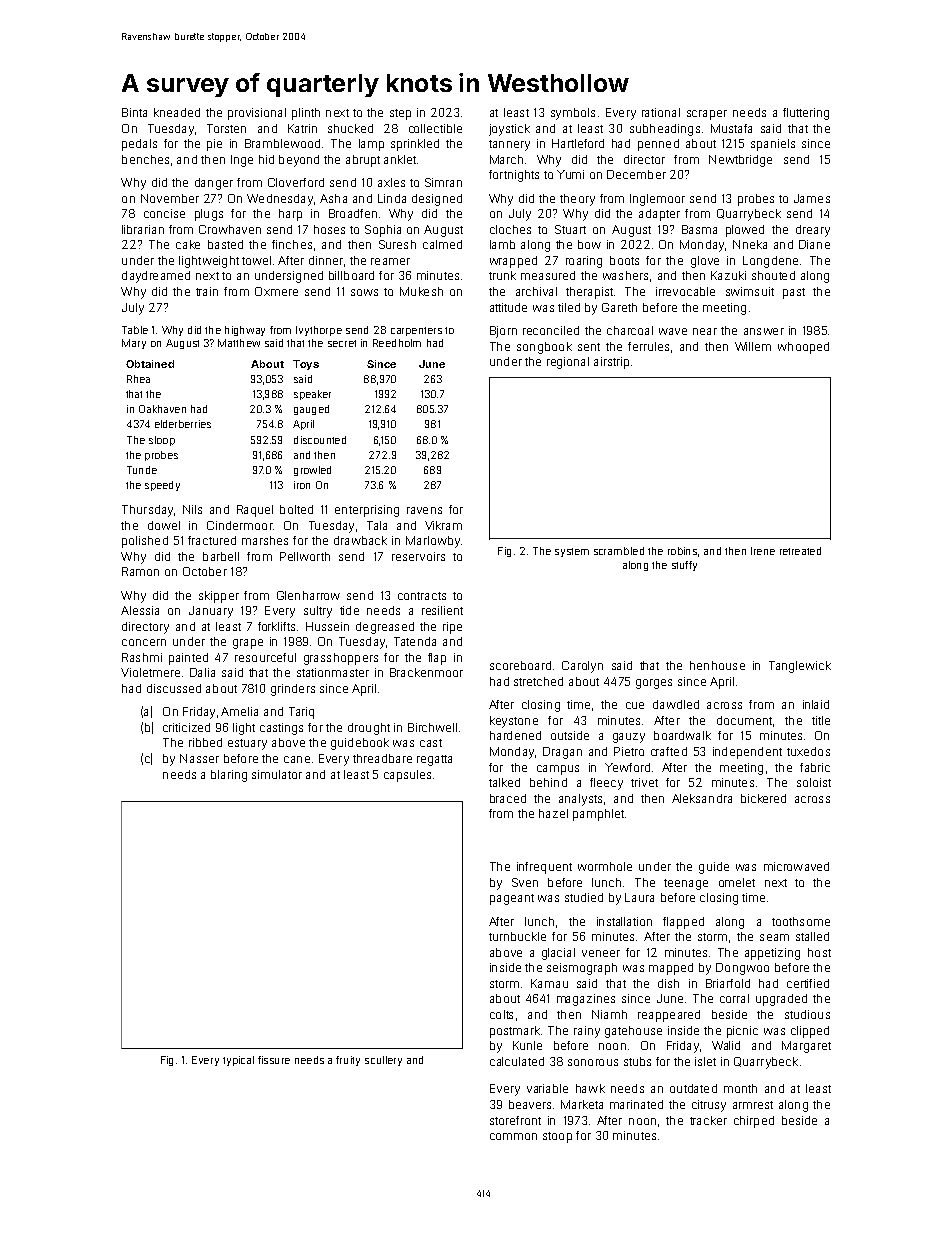 The image size is (952, 1233). I want to click on Willem, so click(753, 346).
